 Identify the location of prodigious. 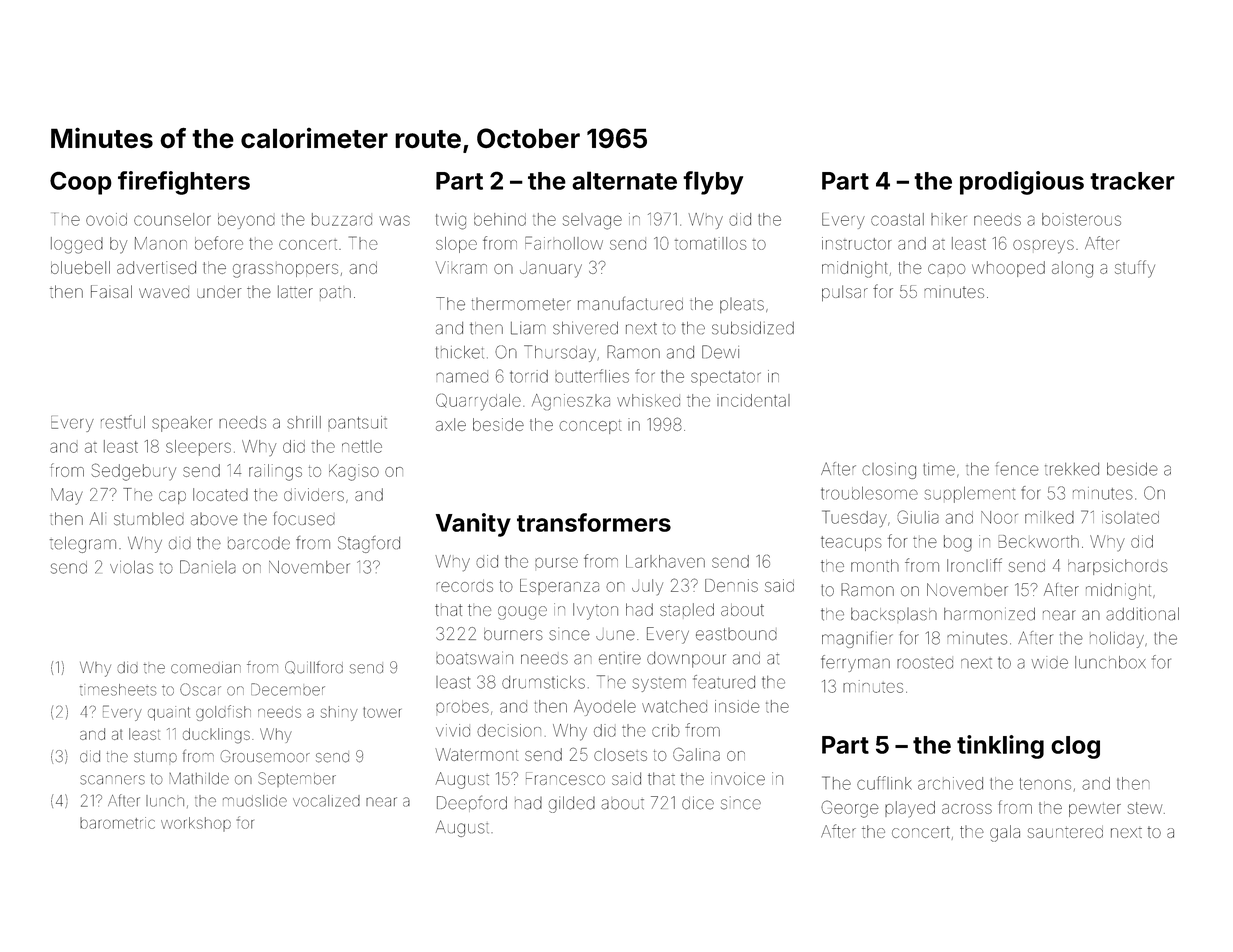
(1022, 183).
